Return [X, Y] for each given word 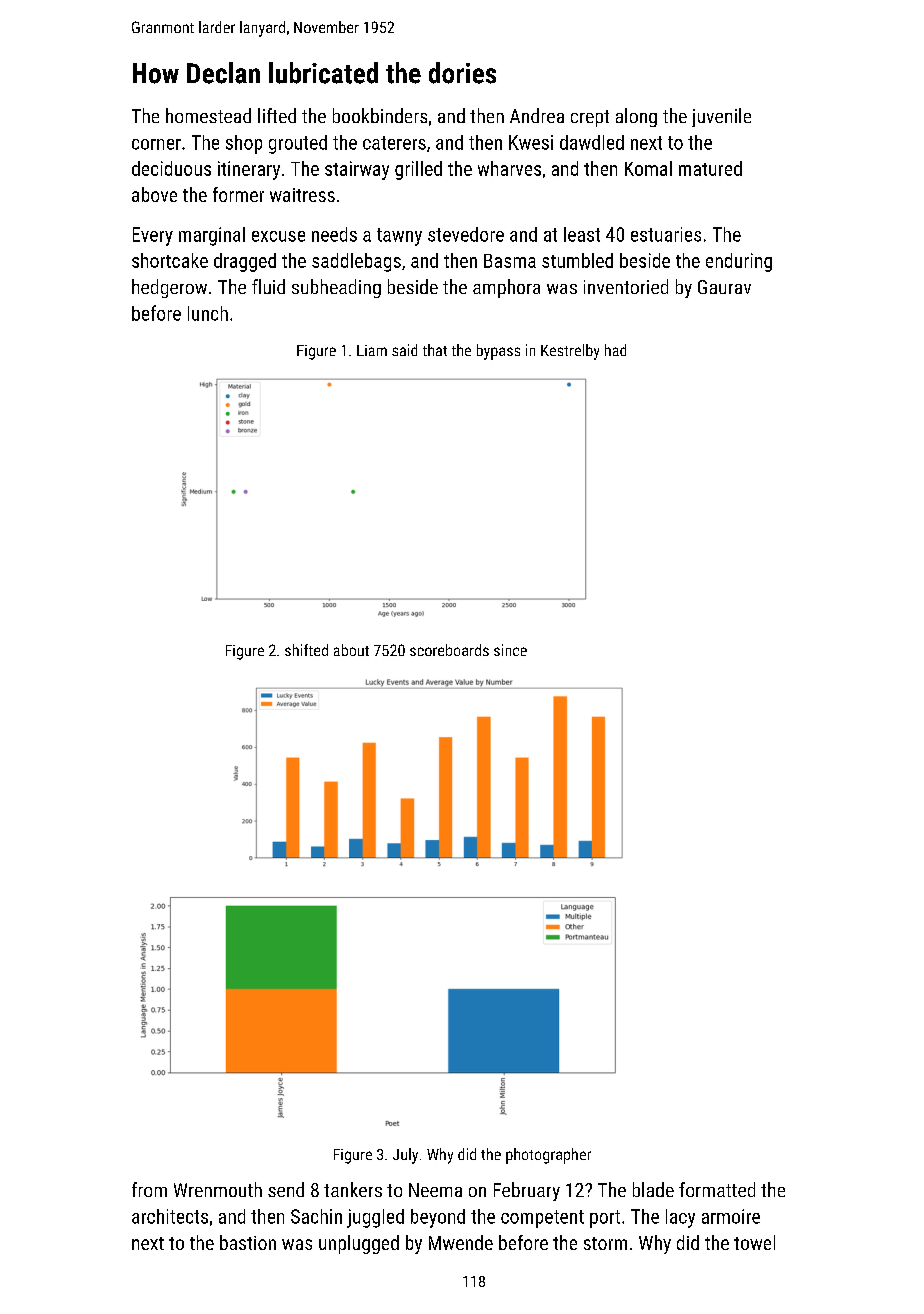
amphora [506, 288]
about [351, 650]
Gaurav [724, 287]
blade [653, 1189]
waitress [302, 195]
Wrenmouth [218, 1189]
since [510, 650]
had [615, 350]
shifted [306, 650]
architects [170, 1216]
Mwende [461, 1242]
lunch [208, 313]
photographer [548, 1156]
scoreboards [449, 650]
